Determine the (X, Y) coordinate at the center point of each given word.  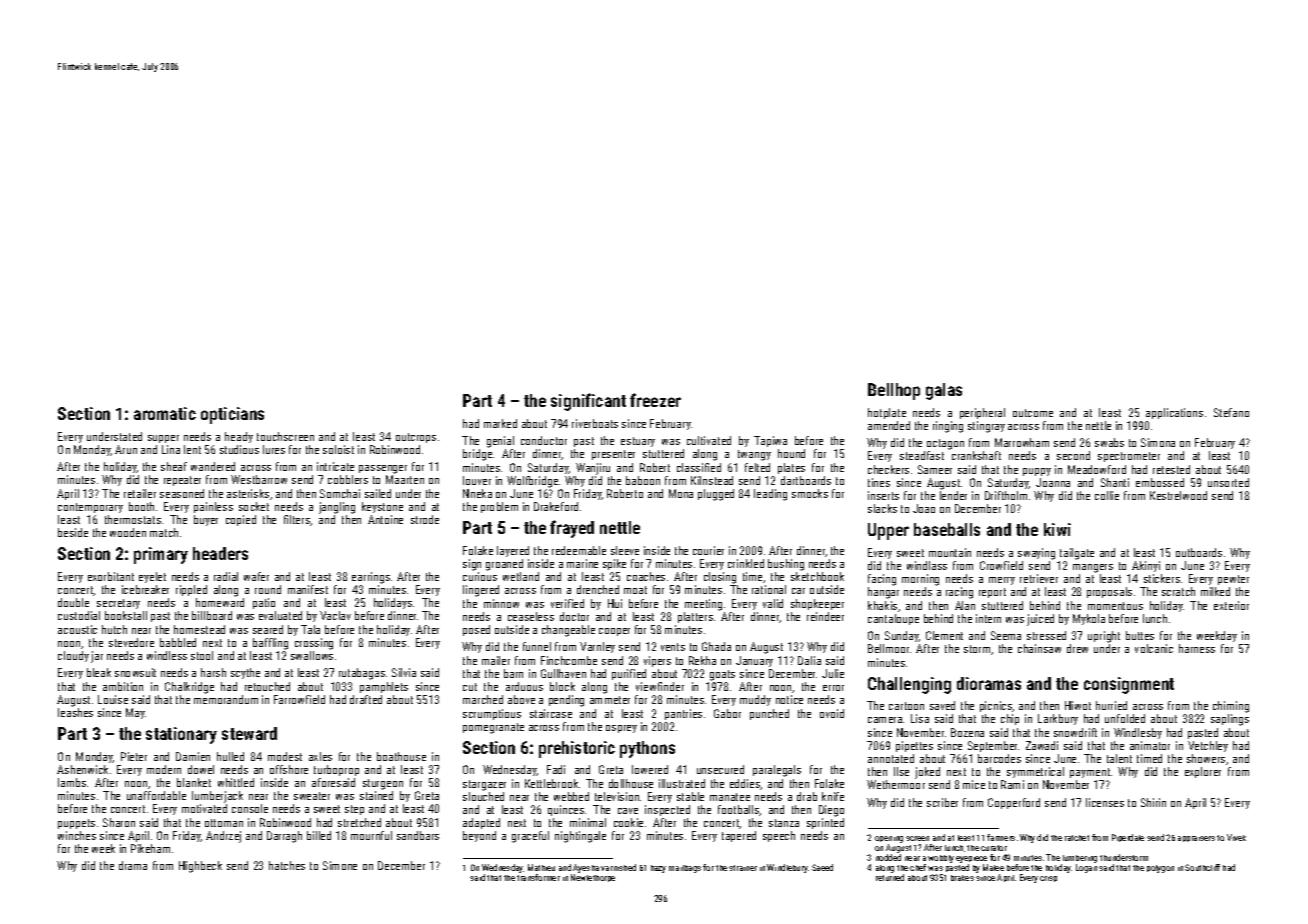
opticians (232, 415)
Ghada (716, 646)
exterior (1231, 605)
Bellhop (894, 391)
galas (944, 391)
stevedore (131, 642)
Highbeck (200, 867)
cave (628, 811)
